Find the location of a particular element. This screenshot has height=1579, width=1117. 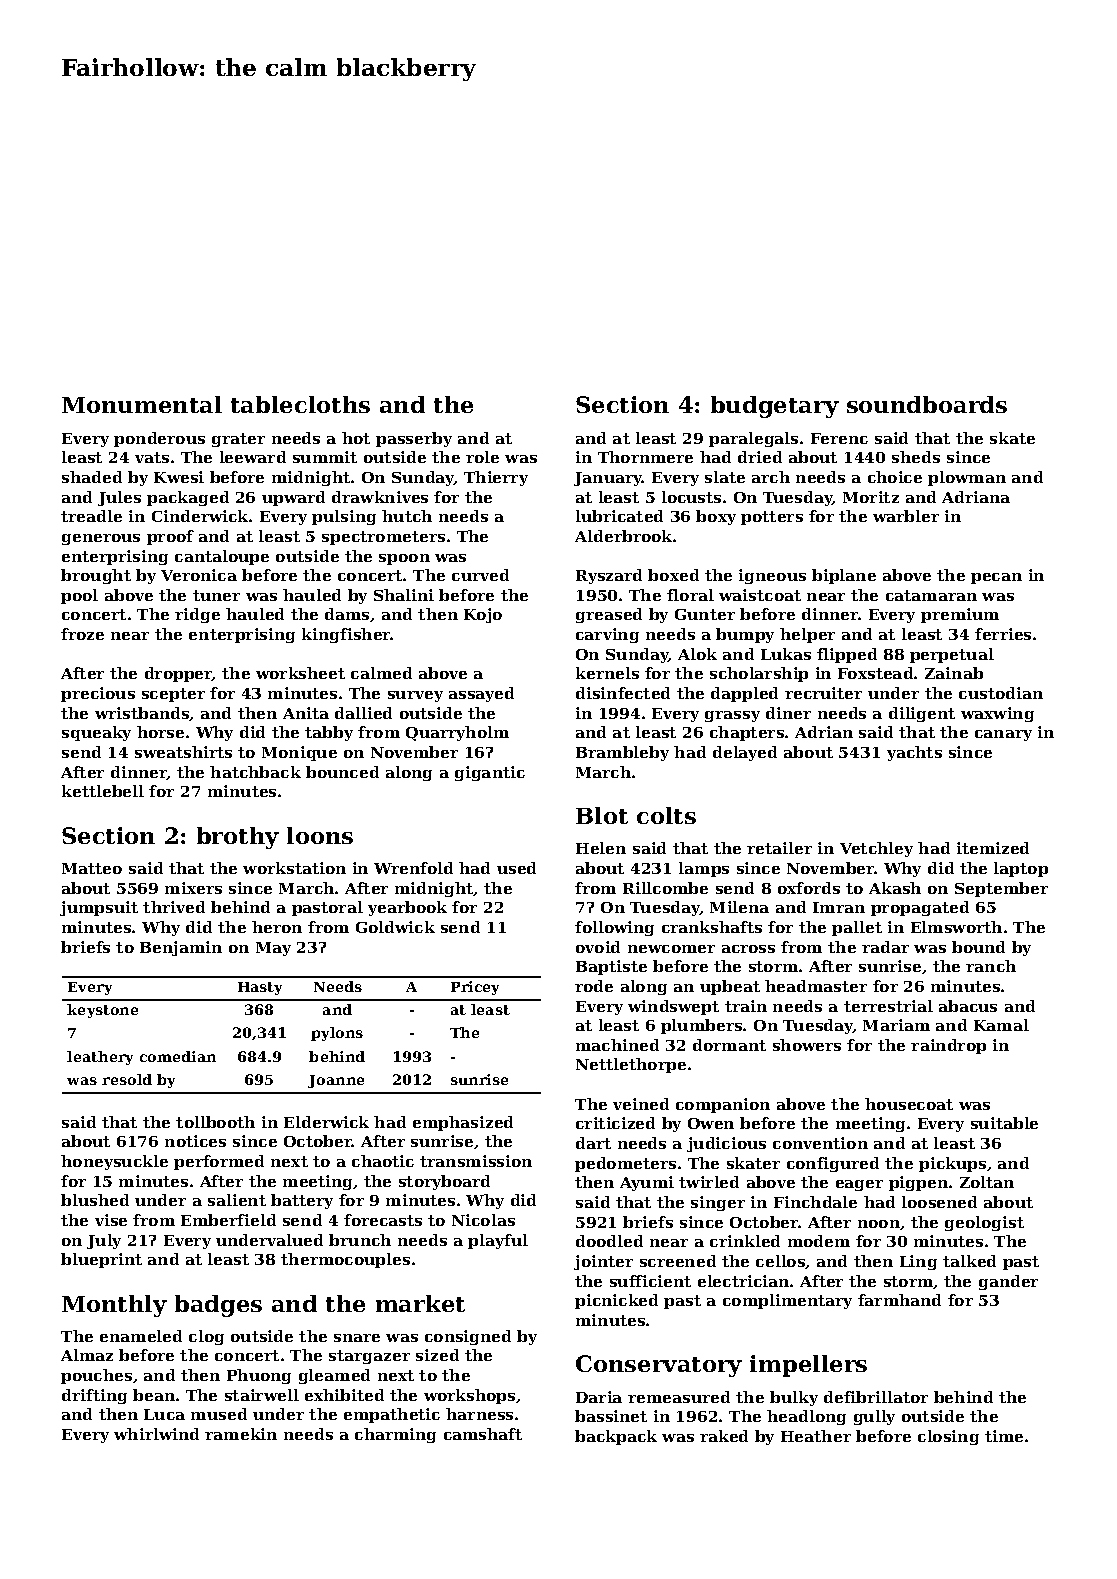

Gunter is located at coordinates (705, 614).
